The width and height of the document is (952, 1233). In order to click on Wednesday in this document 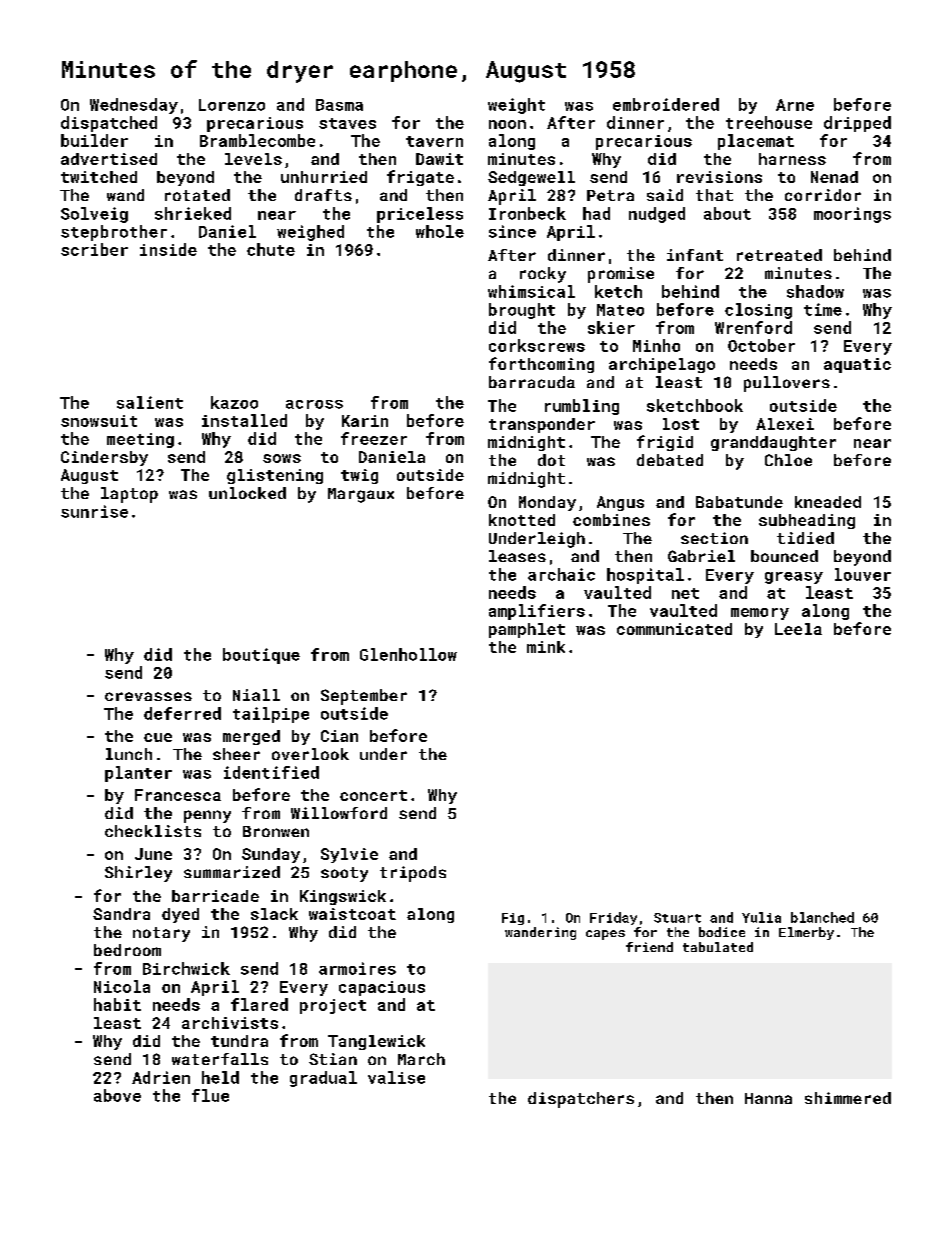, I will do `click(134, 106)`.
